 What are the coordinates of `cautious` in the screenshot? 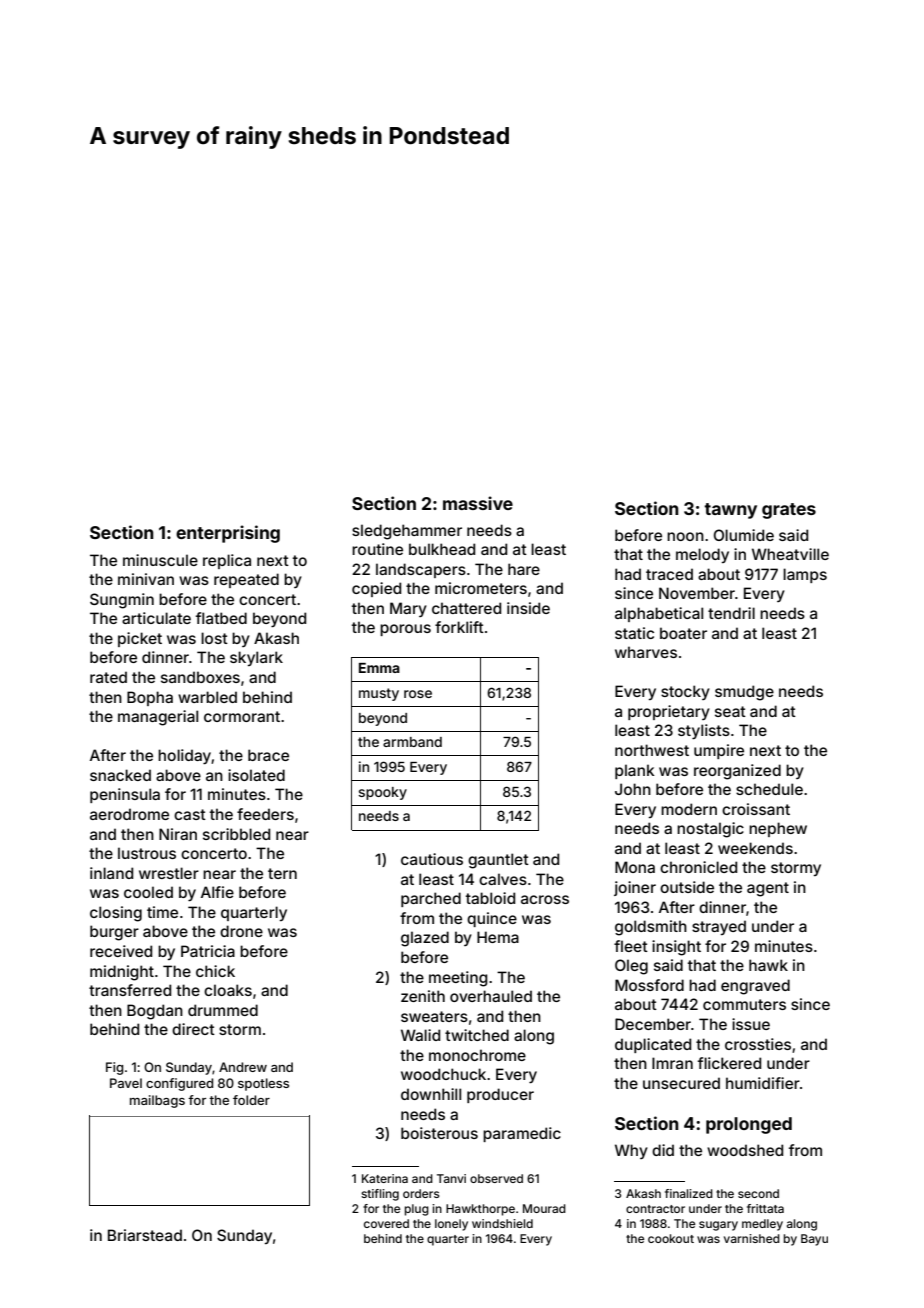 It's located at (432, 859).
